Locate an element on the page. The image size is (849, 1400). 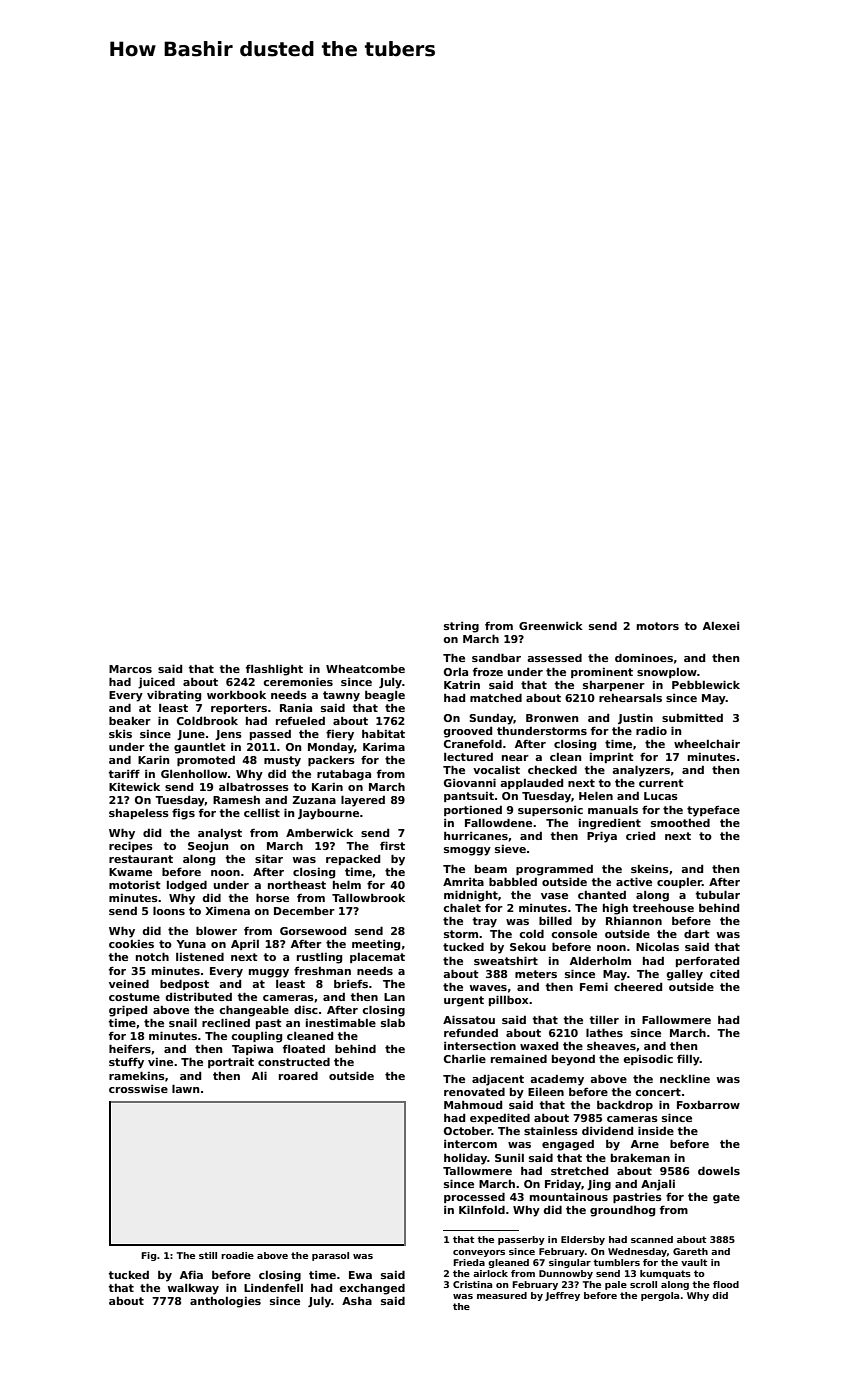
Frieda is located at coordinates (469, 1262).
